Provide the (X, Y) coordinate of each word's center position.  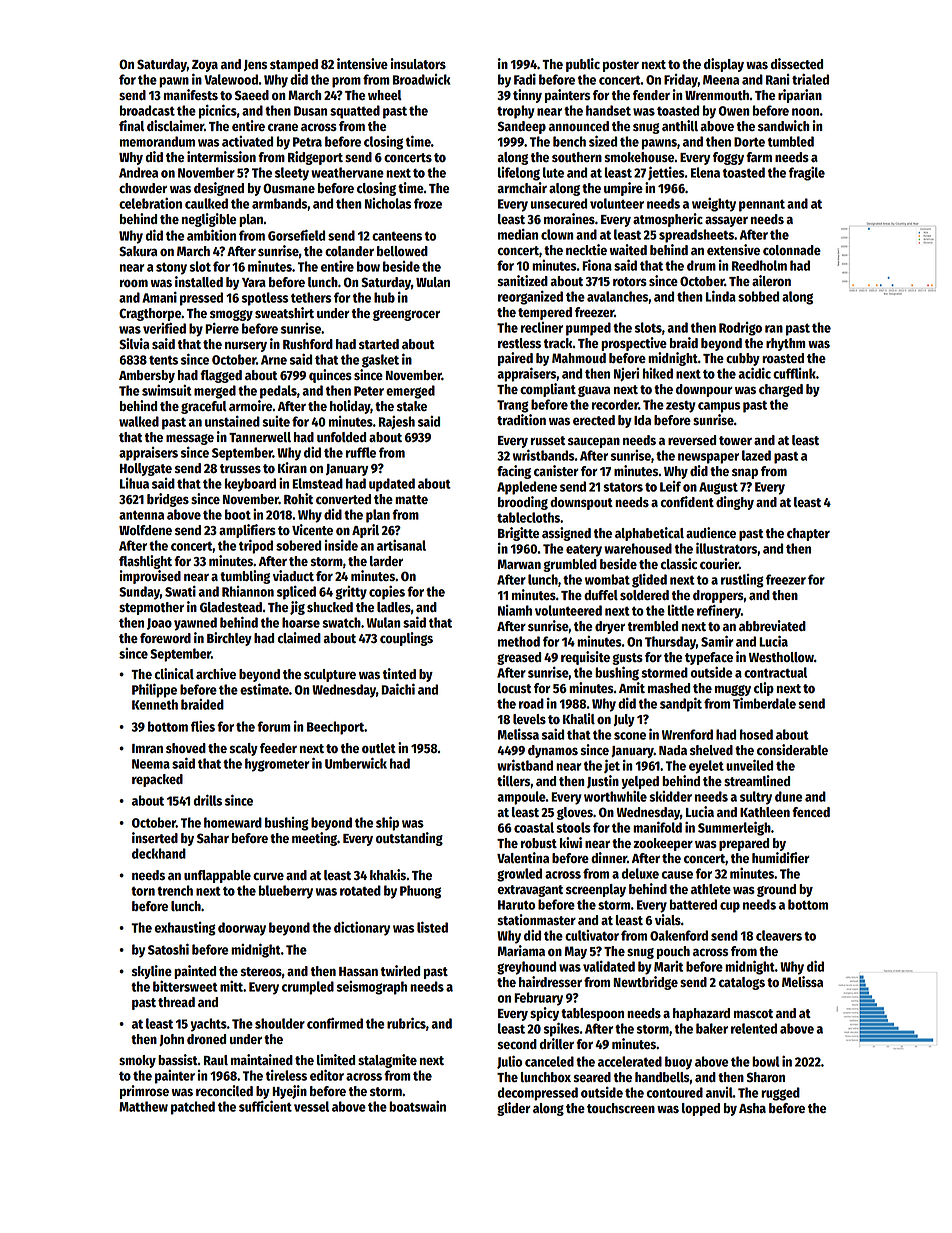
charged (781, 390)
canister (556, 470)
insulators (418, 63)
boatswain (417, 1106)
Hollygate (146, 469)
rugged (780, 1094)
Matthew (143, 1106)
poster (621, 66)
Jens (255, 65)
